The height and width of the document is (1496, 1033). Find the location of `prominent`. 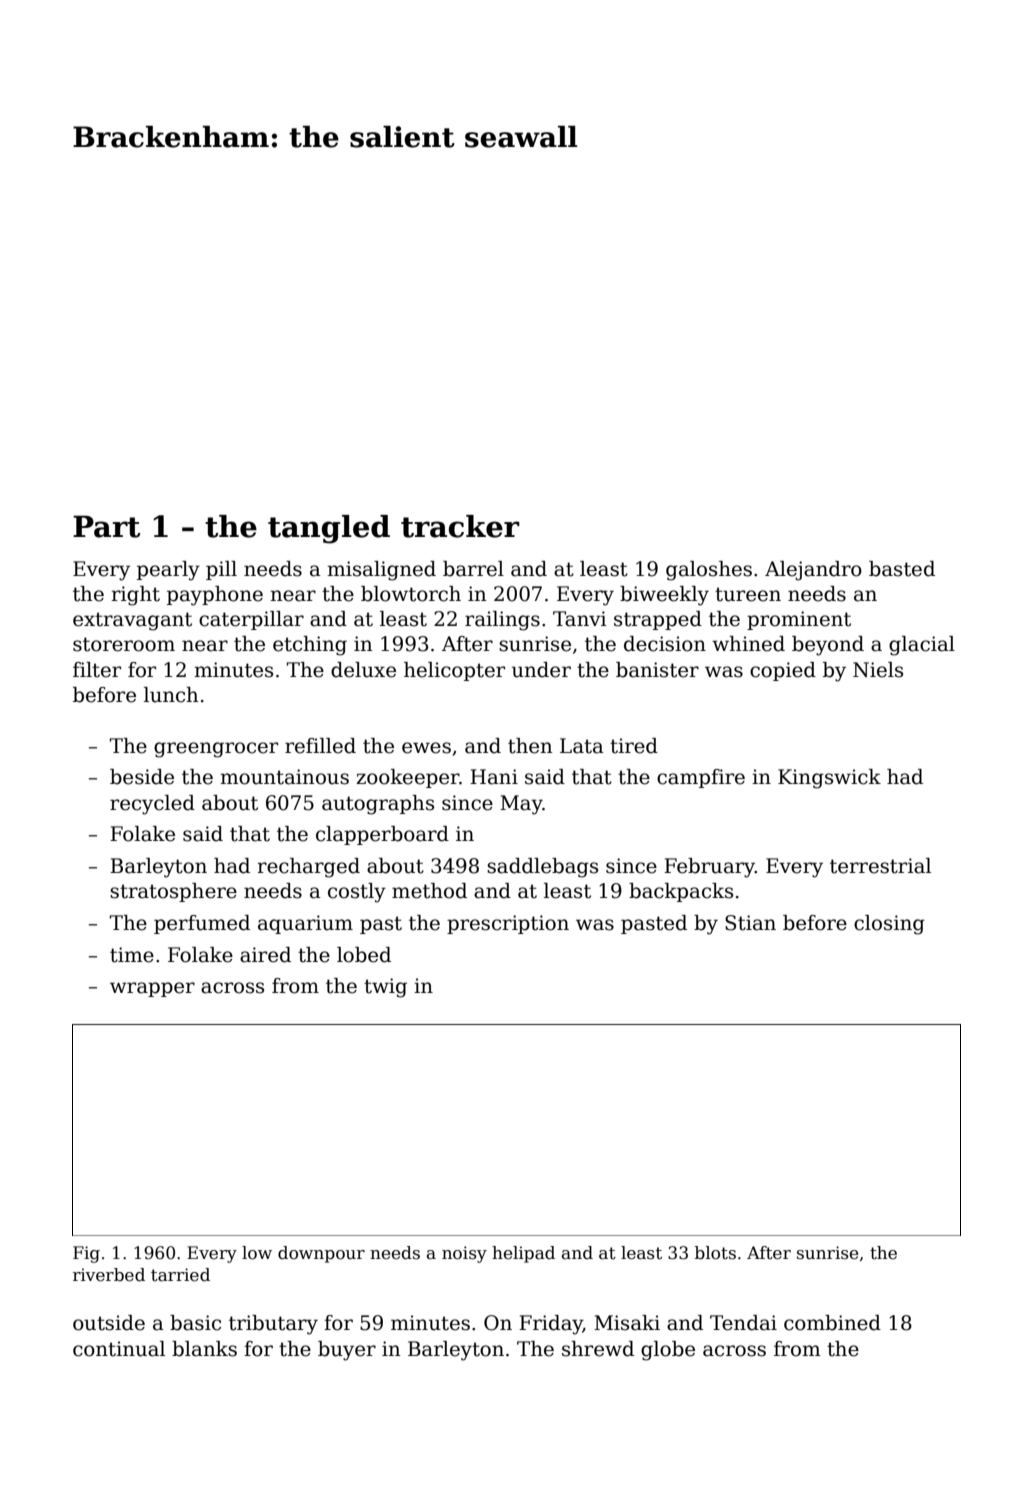

prominent is located at coordinates (799, 620).
